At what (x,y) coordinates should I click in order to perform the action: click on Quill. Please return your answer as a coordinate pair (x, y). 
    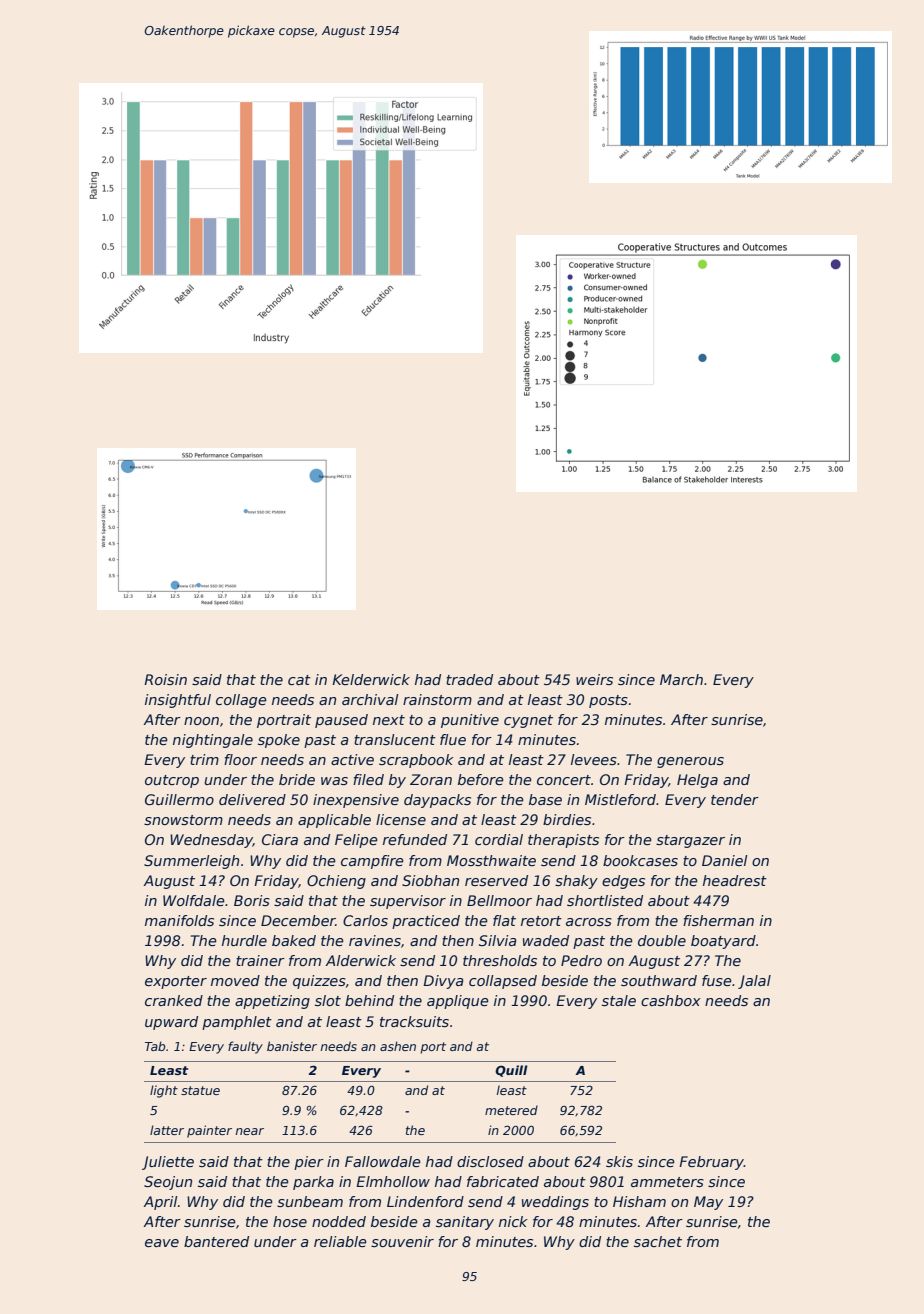
    Looking at the image, I should click on (511, 1071).
